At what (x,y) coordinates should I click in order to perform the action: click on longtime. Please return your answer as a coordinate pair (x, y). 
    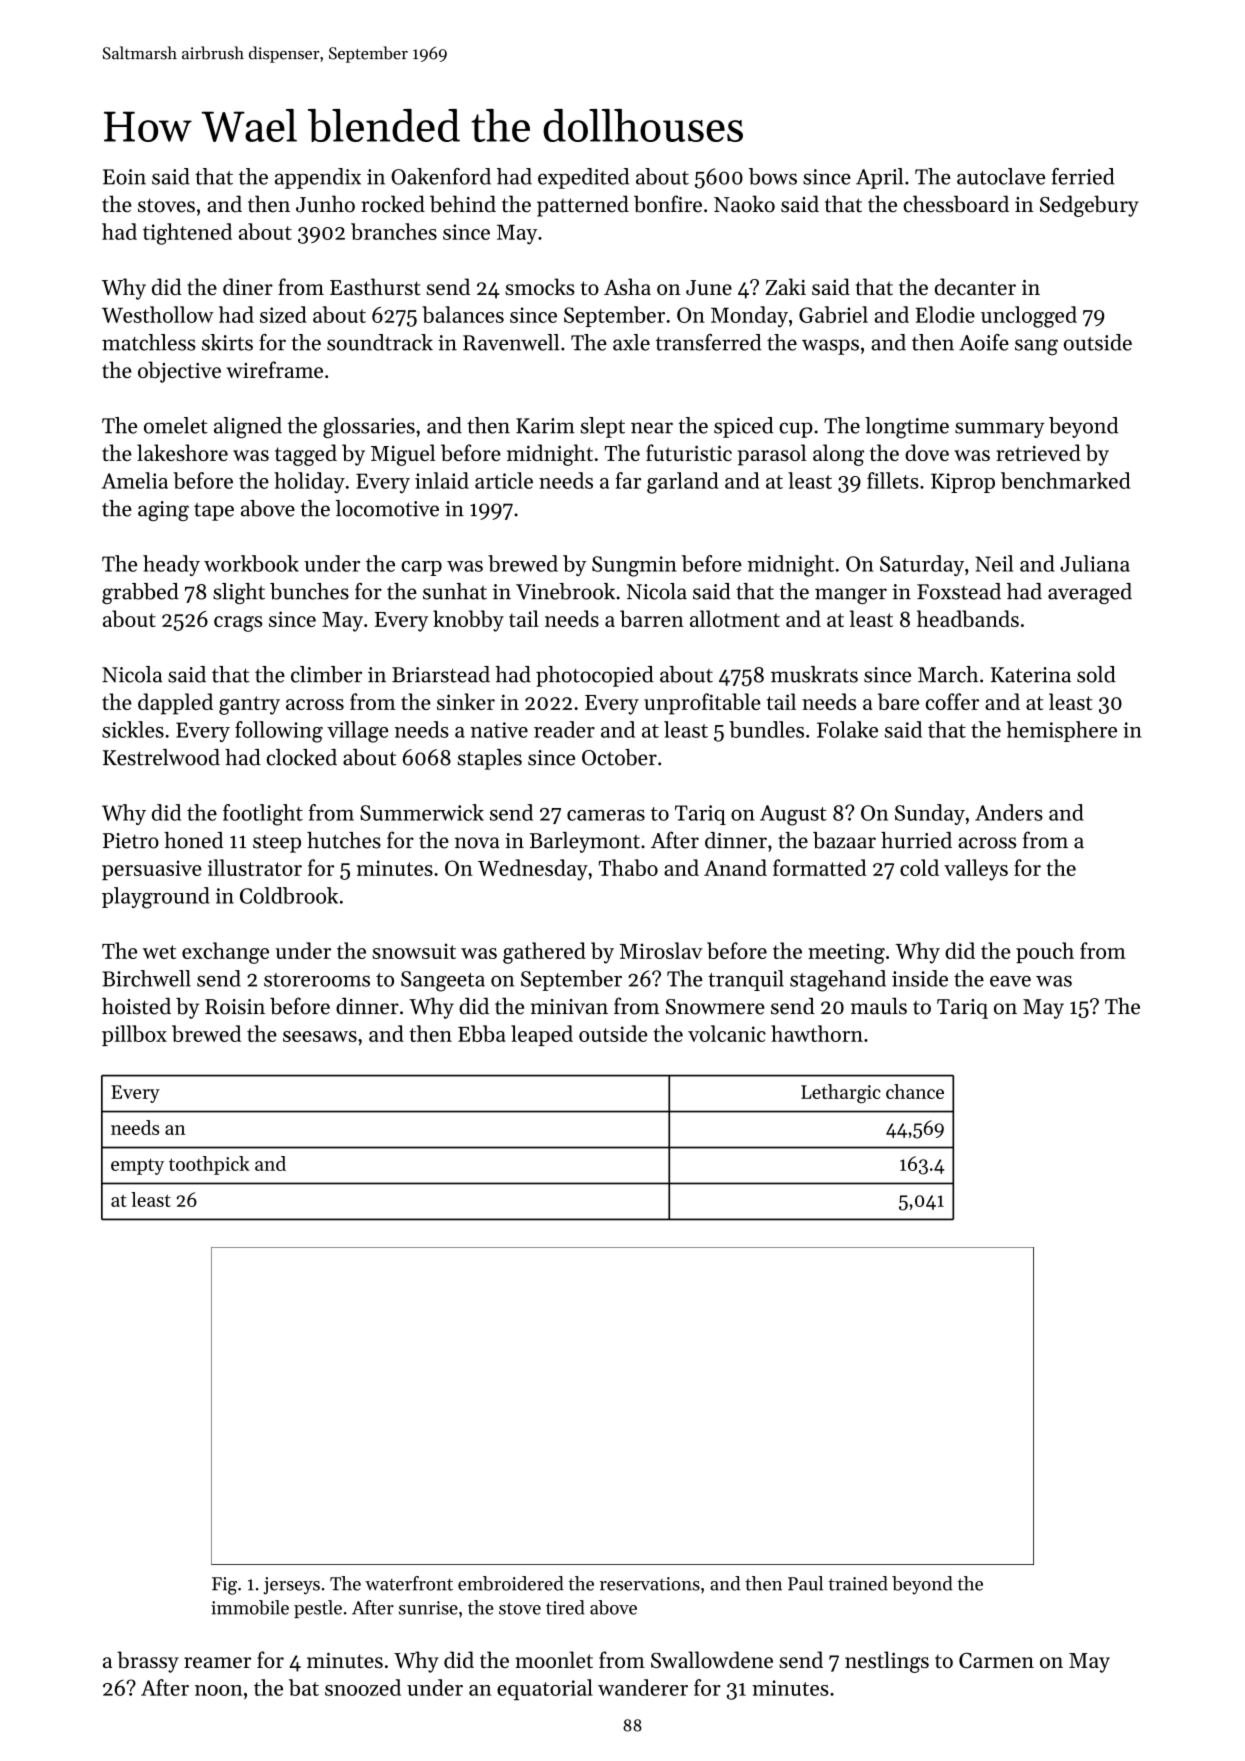
    Looking at the image, I should click on (907, 427).
